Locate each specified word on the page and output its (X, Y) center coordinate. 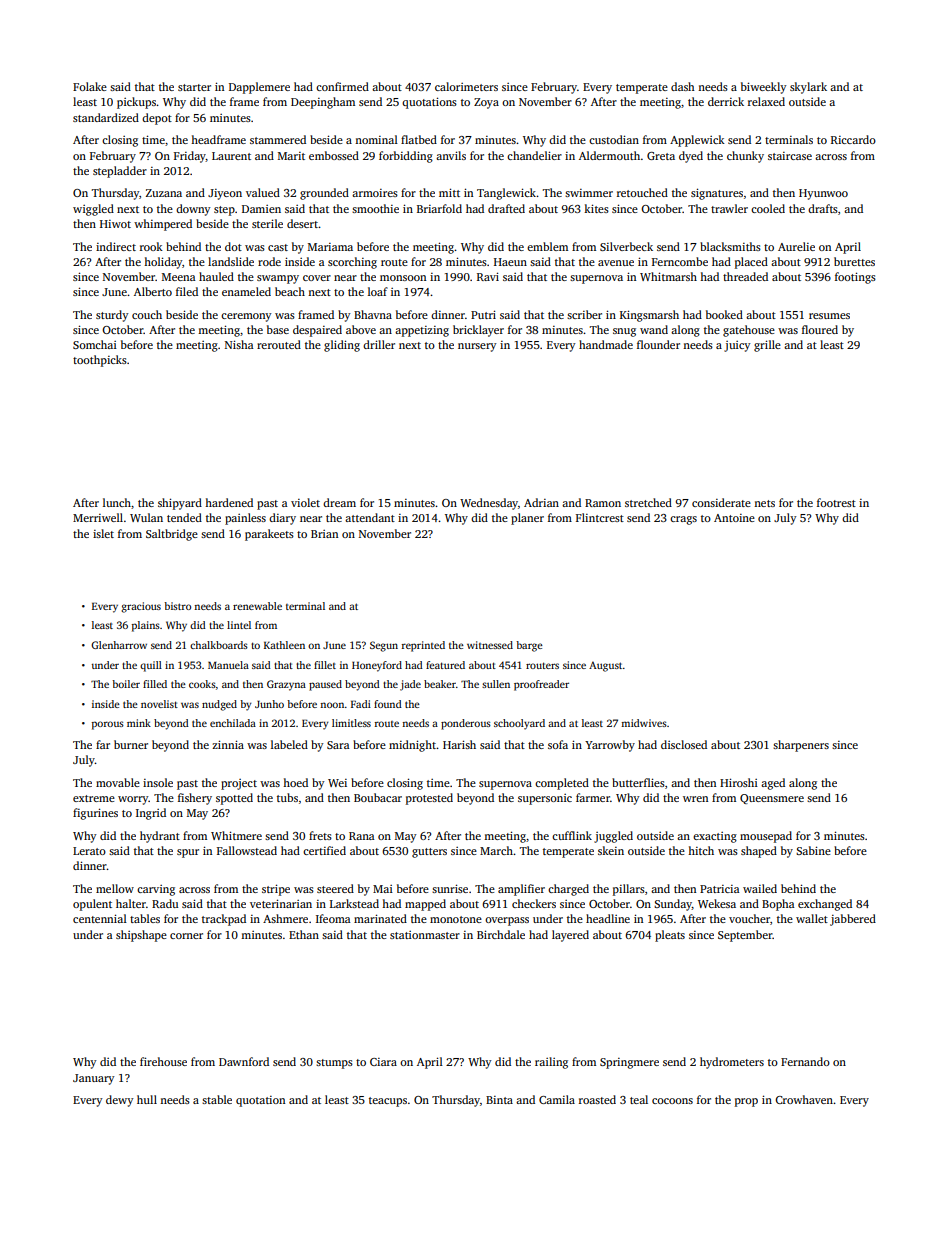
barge (529, 646)
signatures (717, 194)
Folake (90, 86)
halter (131, 903)
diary (282, 519)
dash (683, 86)
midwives (644, 723)
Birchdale (501, 934)
